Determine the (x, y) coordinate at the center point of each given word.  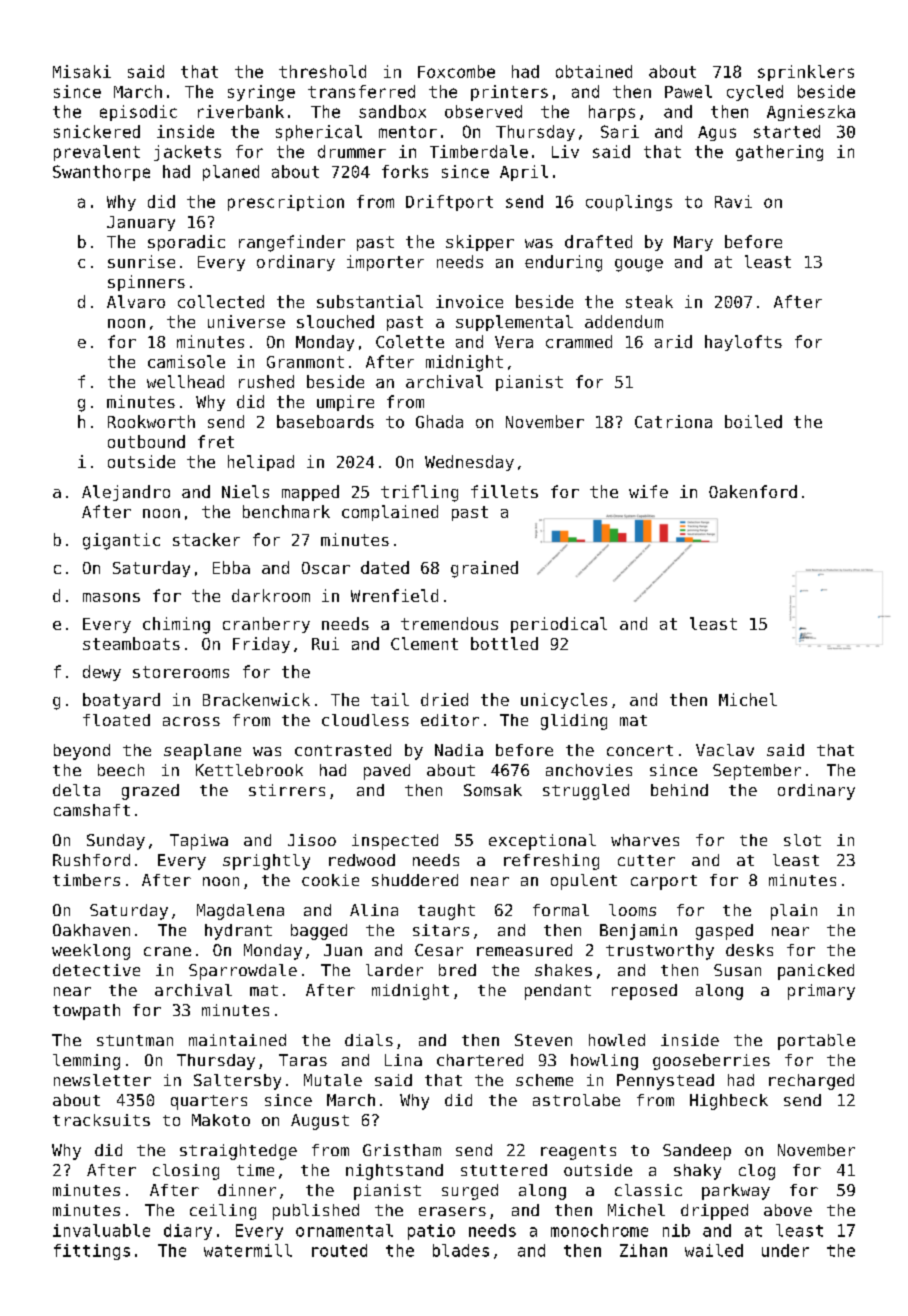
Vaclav (725, 750)
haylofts (743, 343)
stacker (206, 539)
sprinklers (806, 73)
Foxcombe (456, 71)
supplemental (514, 323)
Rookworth (151, 421)
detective (96, 970)
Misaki (82, 71)
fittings (92, 1252)
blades (461, 1250)
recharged (811, 1082)
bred (457, 970)
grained (484, 569)
